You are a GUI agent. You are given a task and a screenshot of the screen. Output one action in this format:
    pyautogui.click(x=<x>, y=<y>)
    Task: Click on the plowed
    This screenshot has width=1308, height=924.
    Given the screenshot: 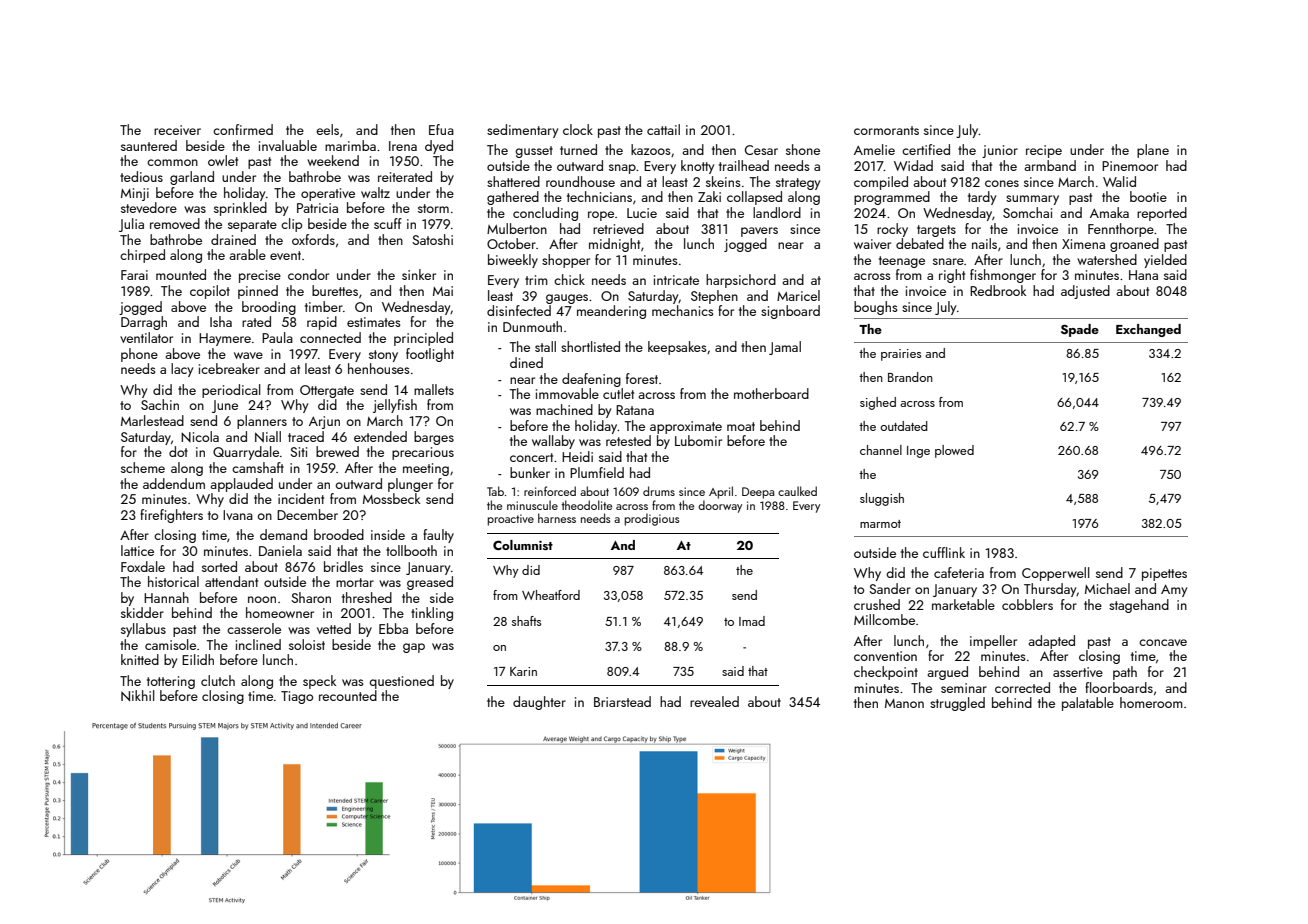 What is the action you would take?
    pyautogui.click(x=954, y=451)
